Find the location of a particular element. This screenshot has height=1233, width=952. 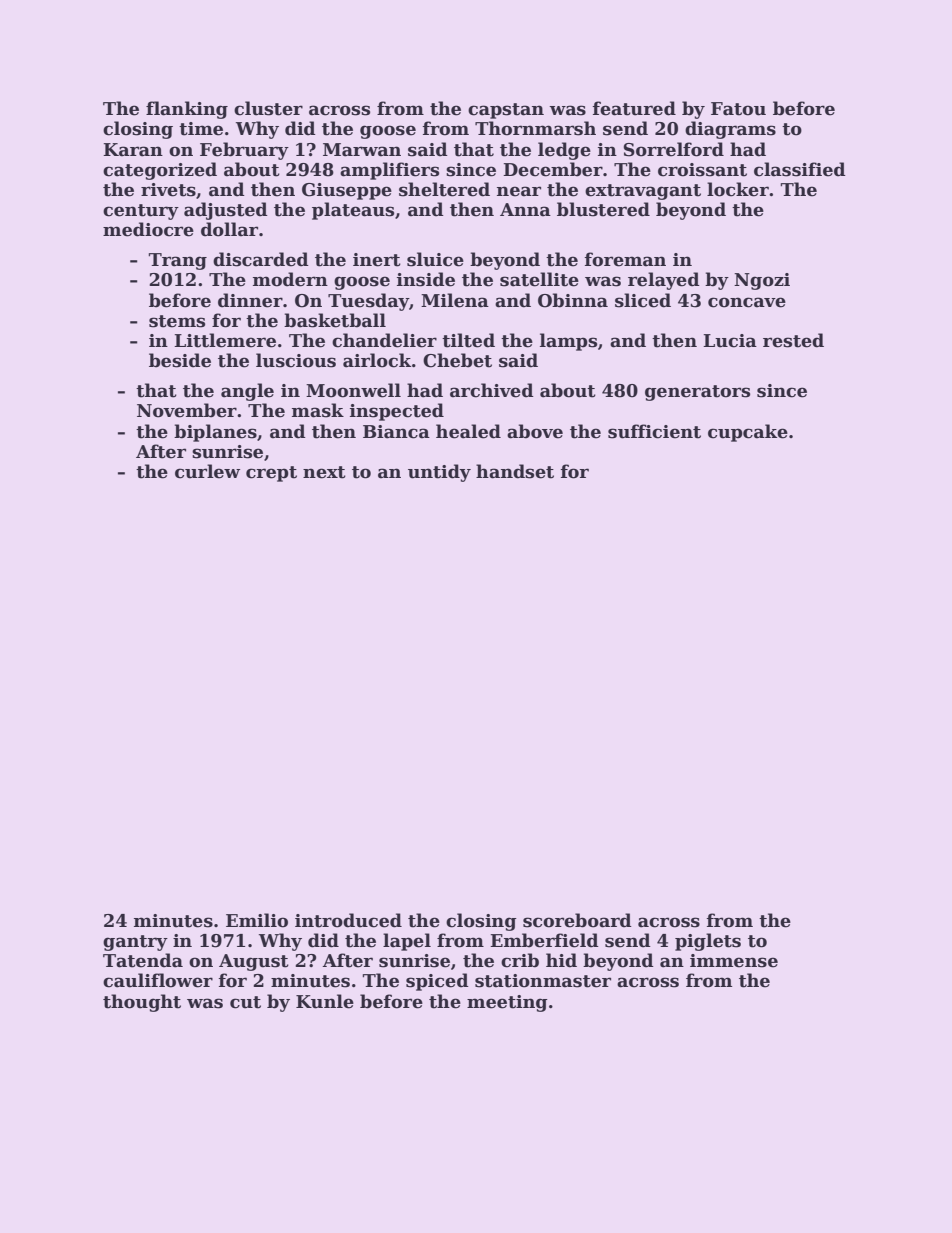

August is located at coordinates (254, 962).
